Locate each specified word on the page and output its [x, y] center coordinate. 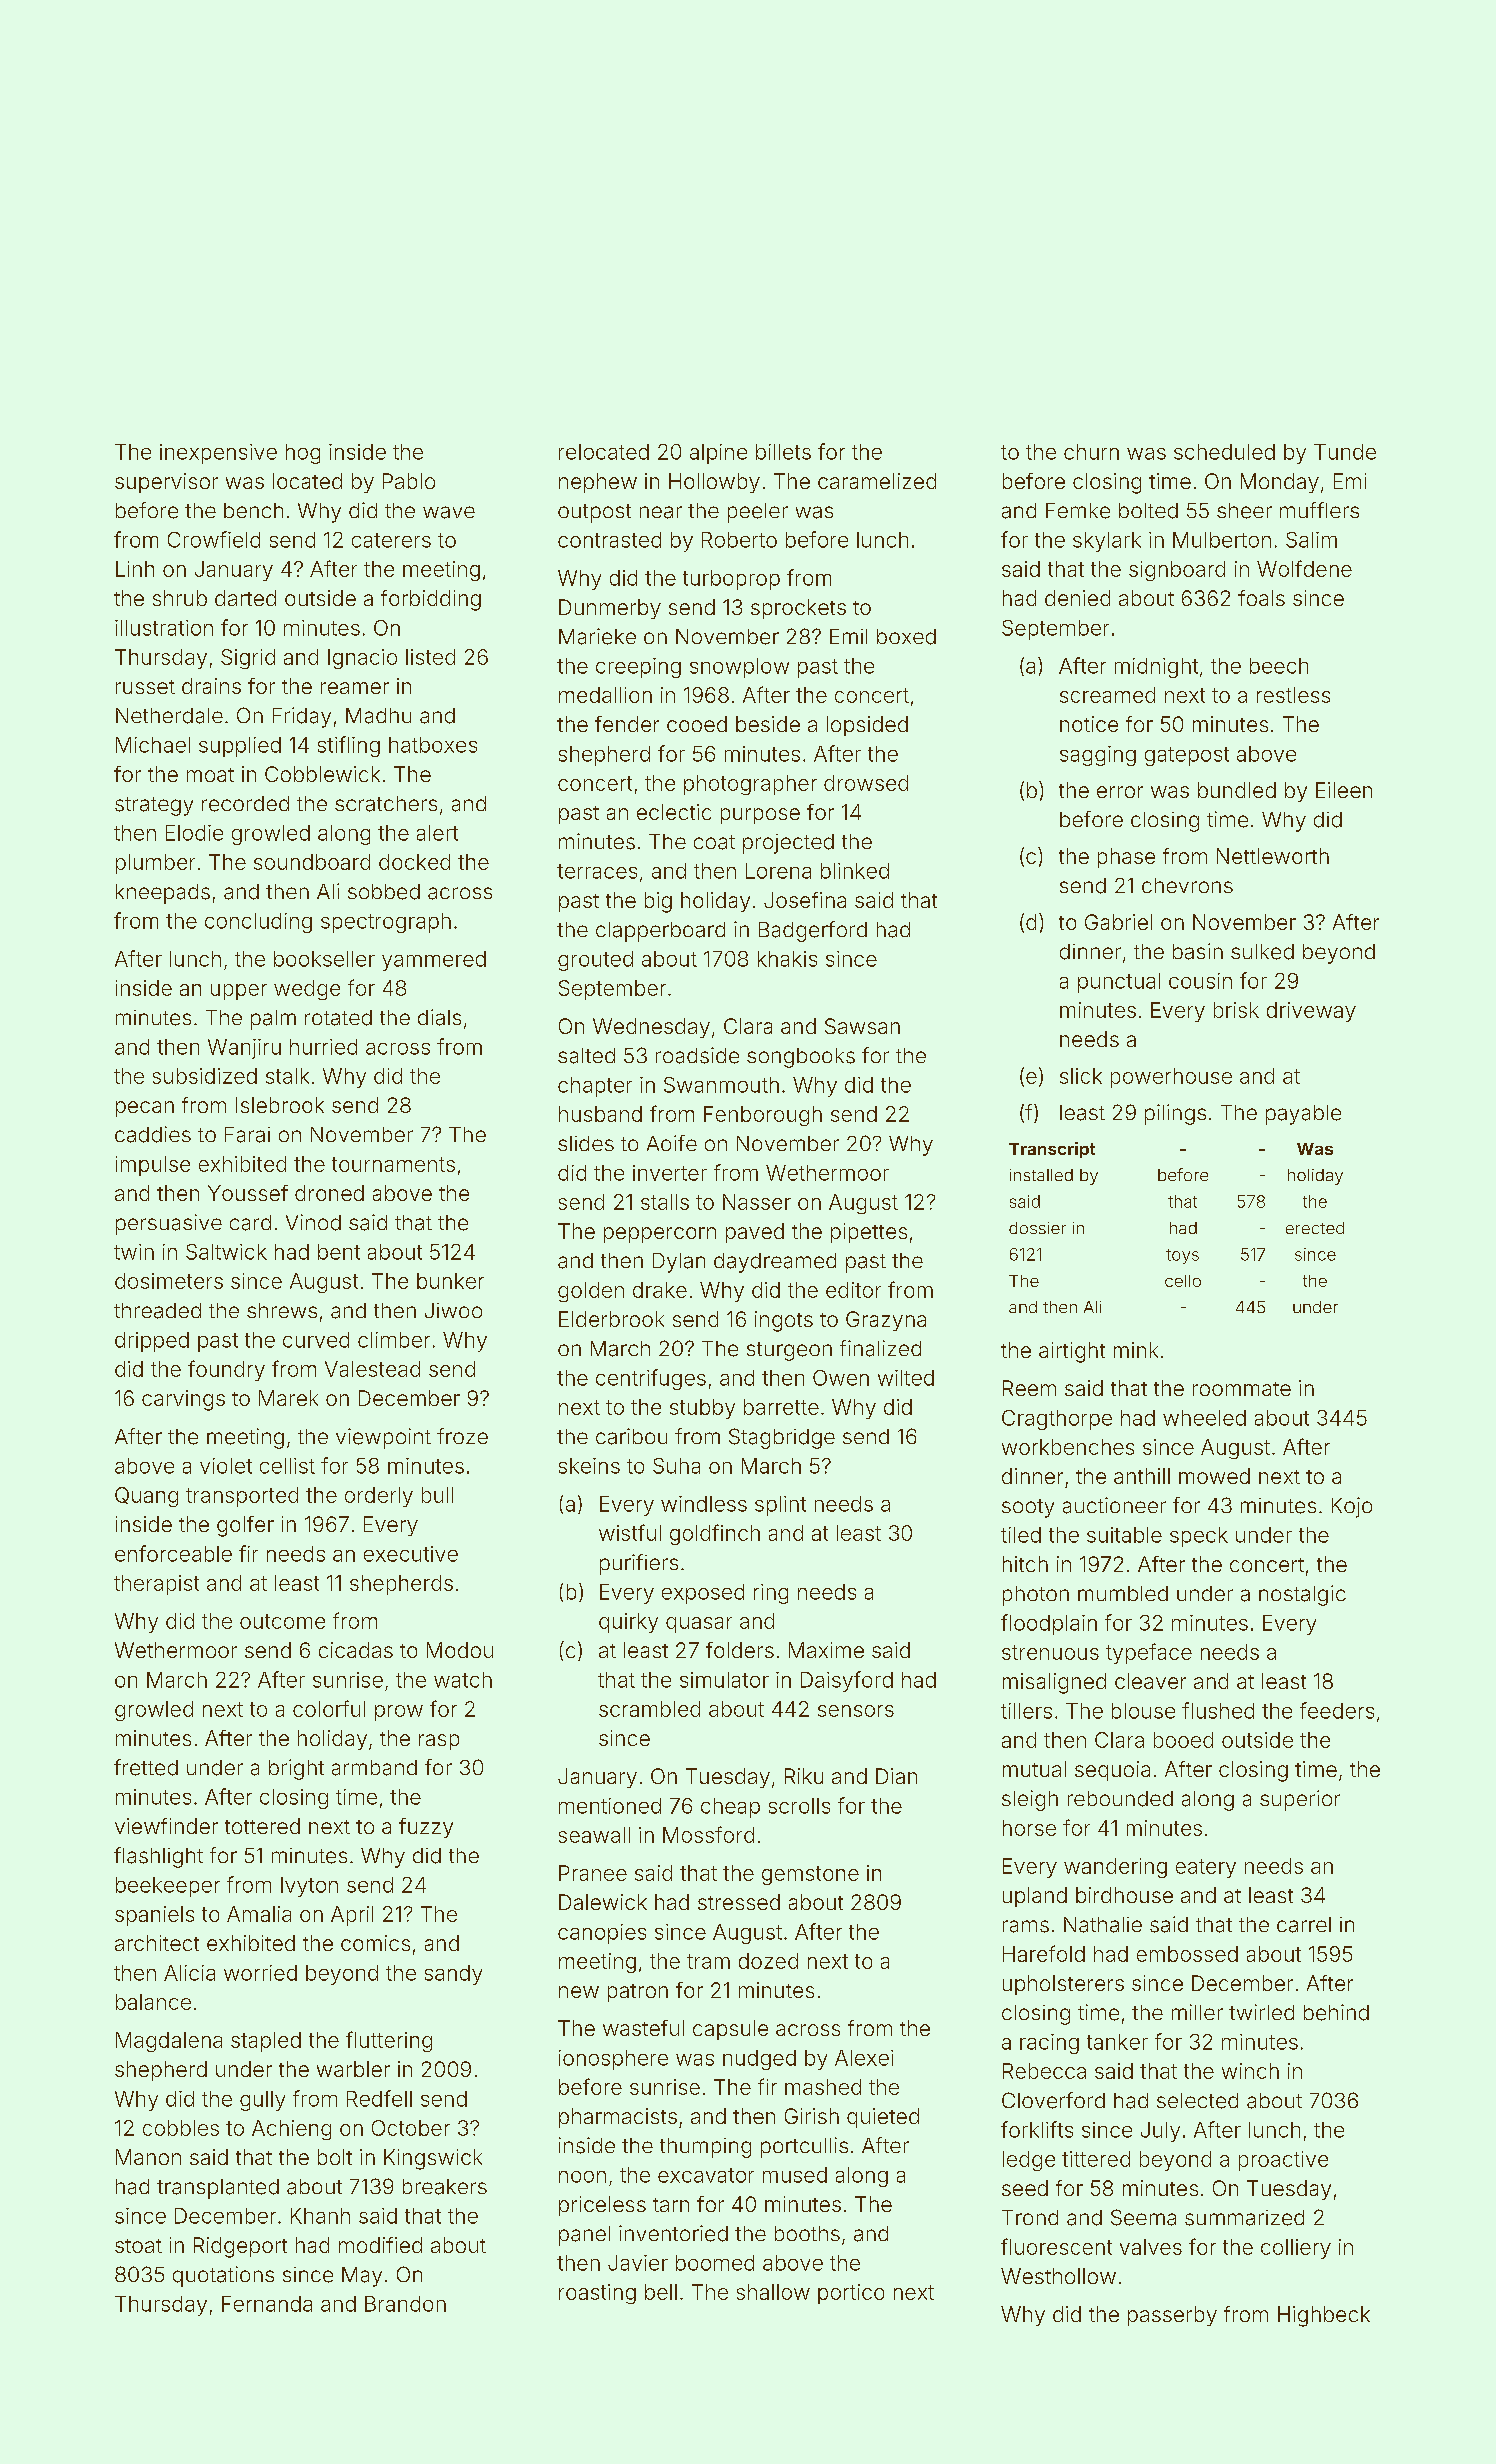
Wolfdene [1304, 568]
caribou [631, 1436]
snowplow [739, 668]
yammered [434, 961]
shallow [773, 2292]
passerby [1172, 2316]
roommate [1242, 1389]
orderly [379, 1497]
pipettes [869, 1233]
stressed [739, 1902]
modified [380, 2245]
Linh [135, 569]
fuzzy [426, 1828]
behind [1336, 2012]
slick [1081, 1076]
